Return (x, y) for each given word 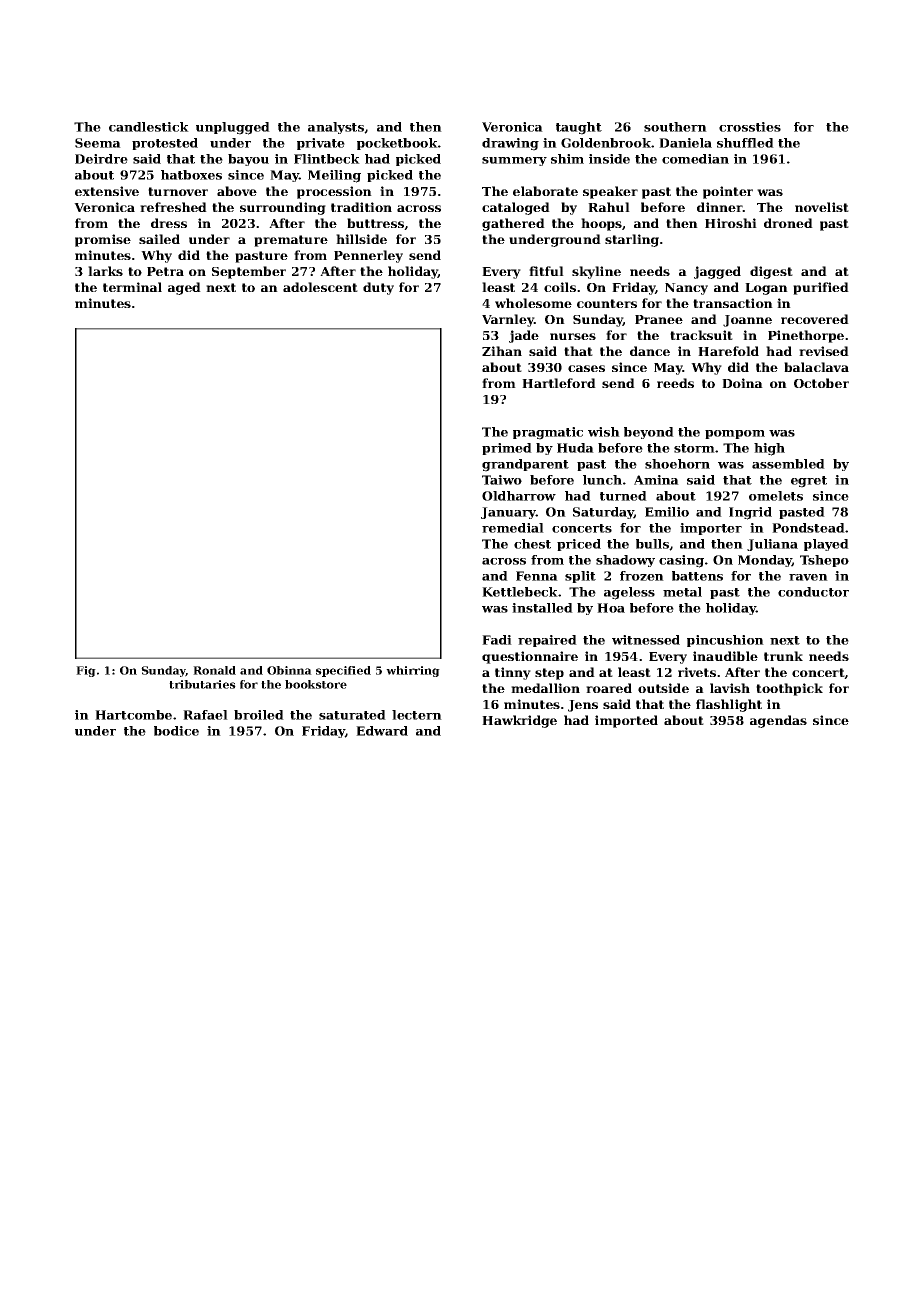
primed (507, 449)
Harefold (728, 351)
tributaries (202, 684)
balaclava (816, 367)
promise (103, 240)
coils (560, 287)
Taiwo (502, 480)
